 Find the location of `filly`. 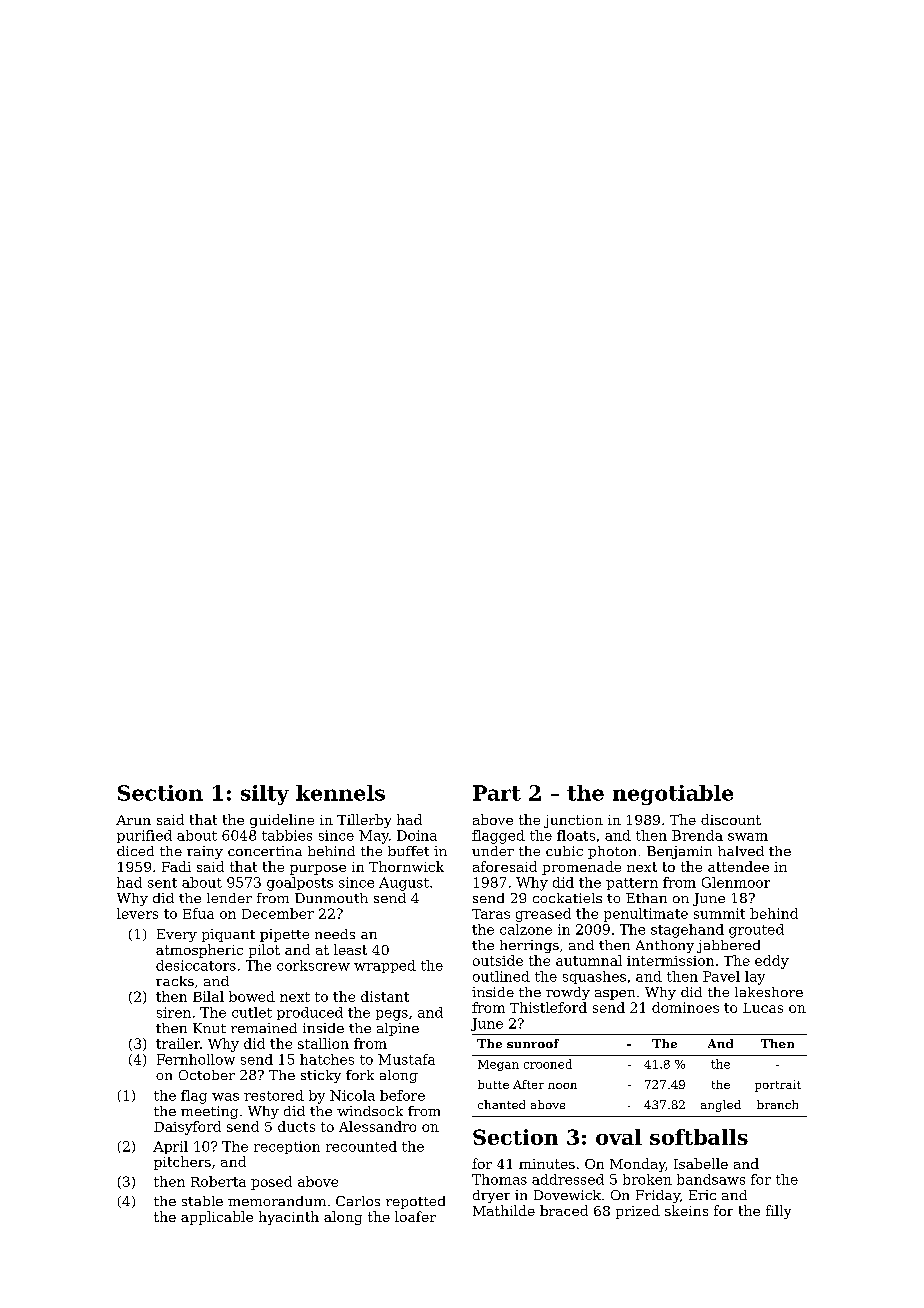

filly is located at coordinates (778, 1212).
